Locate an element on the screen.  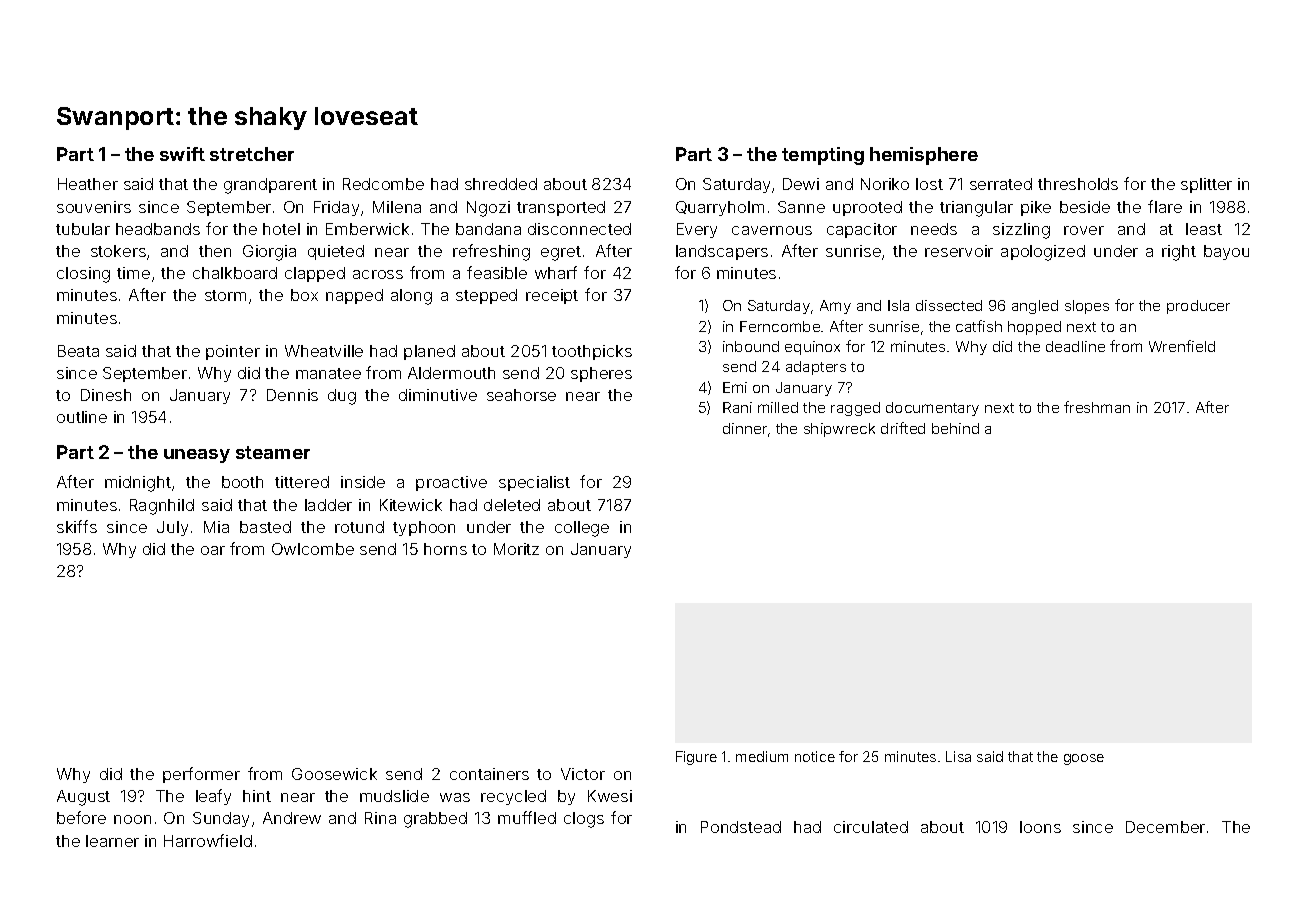
splitter is located at coordinates (1206, 185).
